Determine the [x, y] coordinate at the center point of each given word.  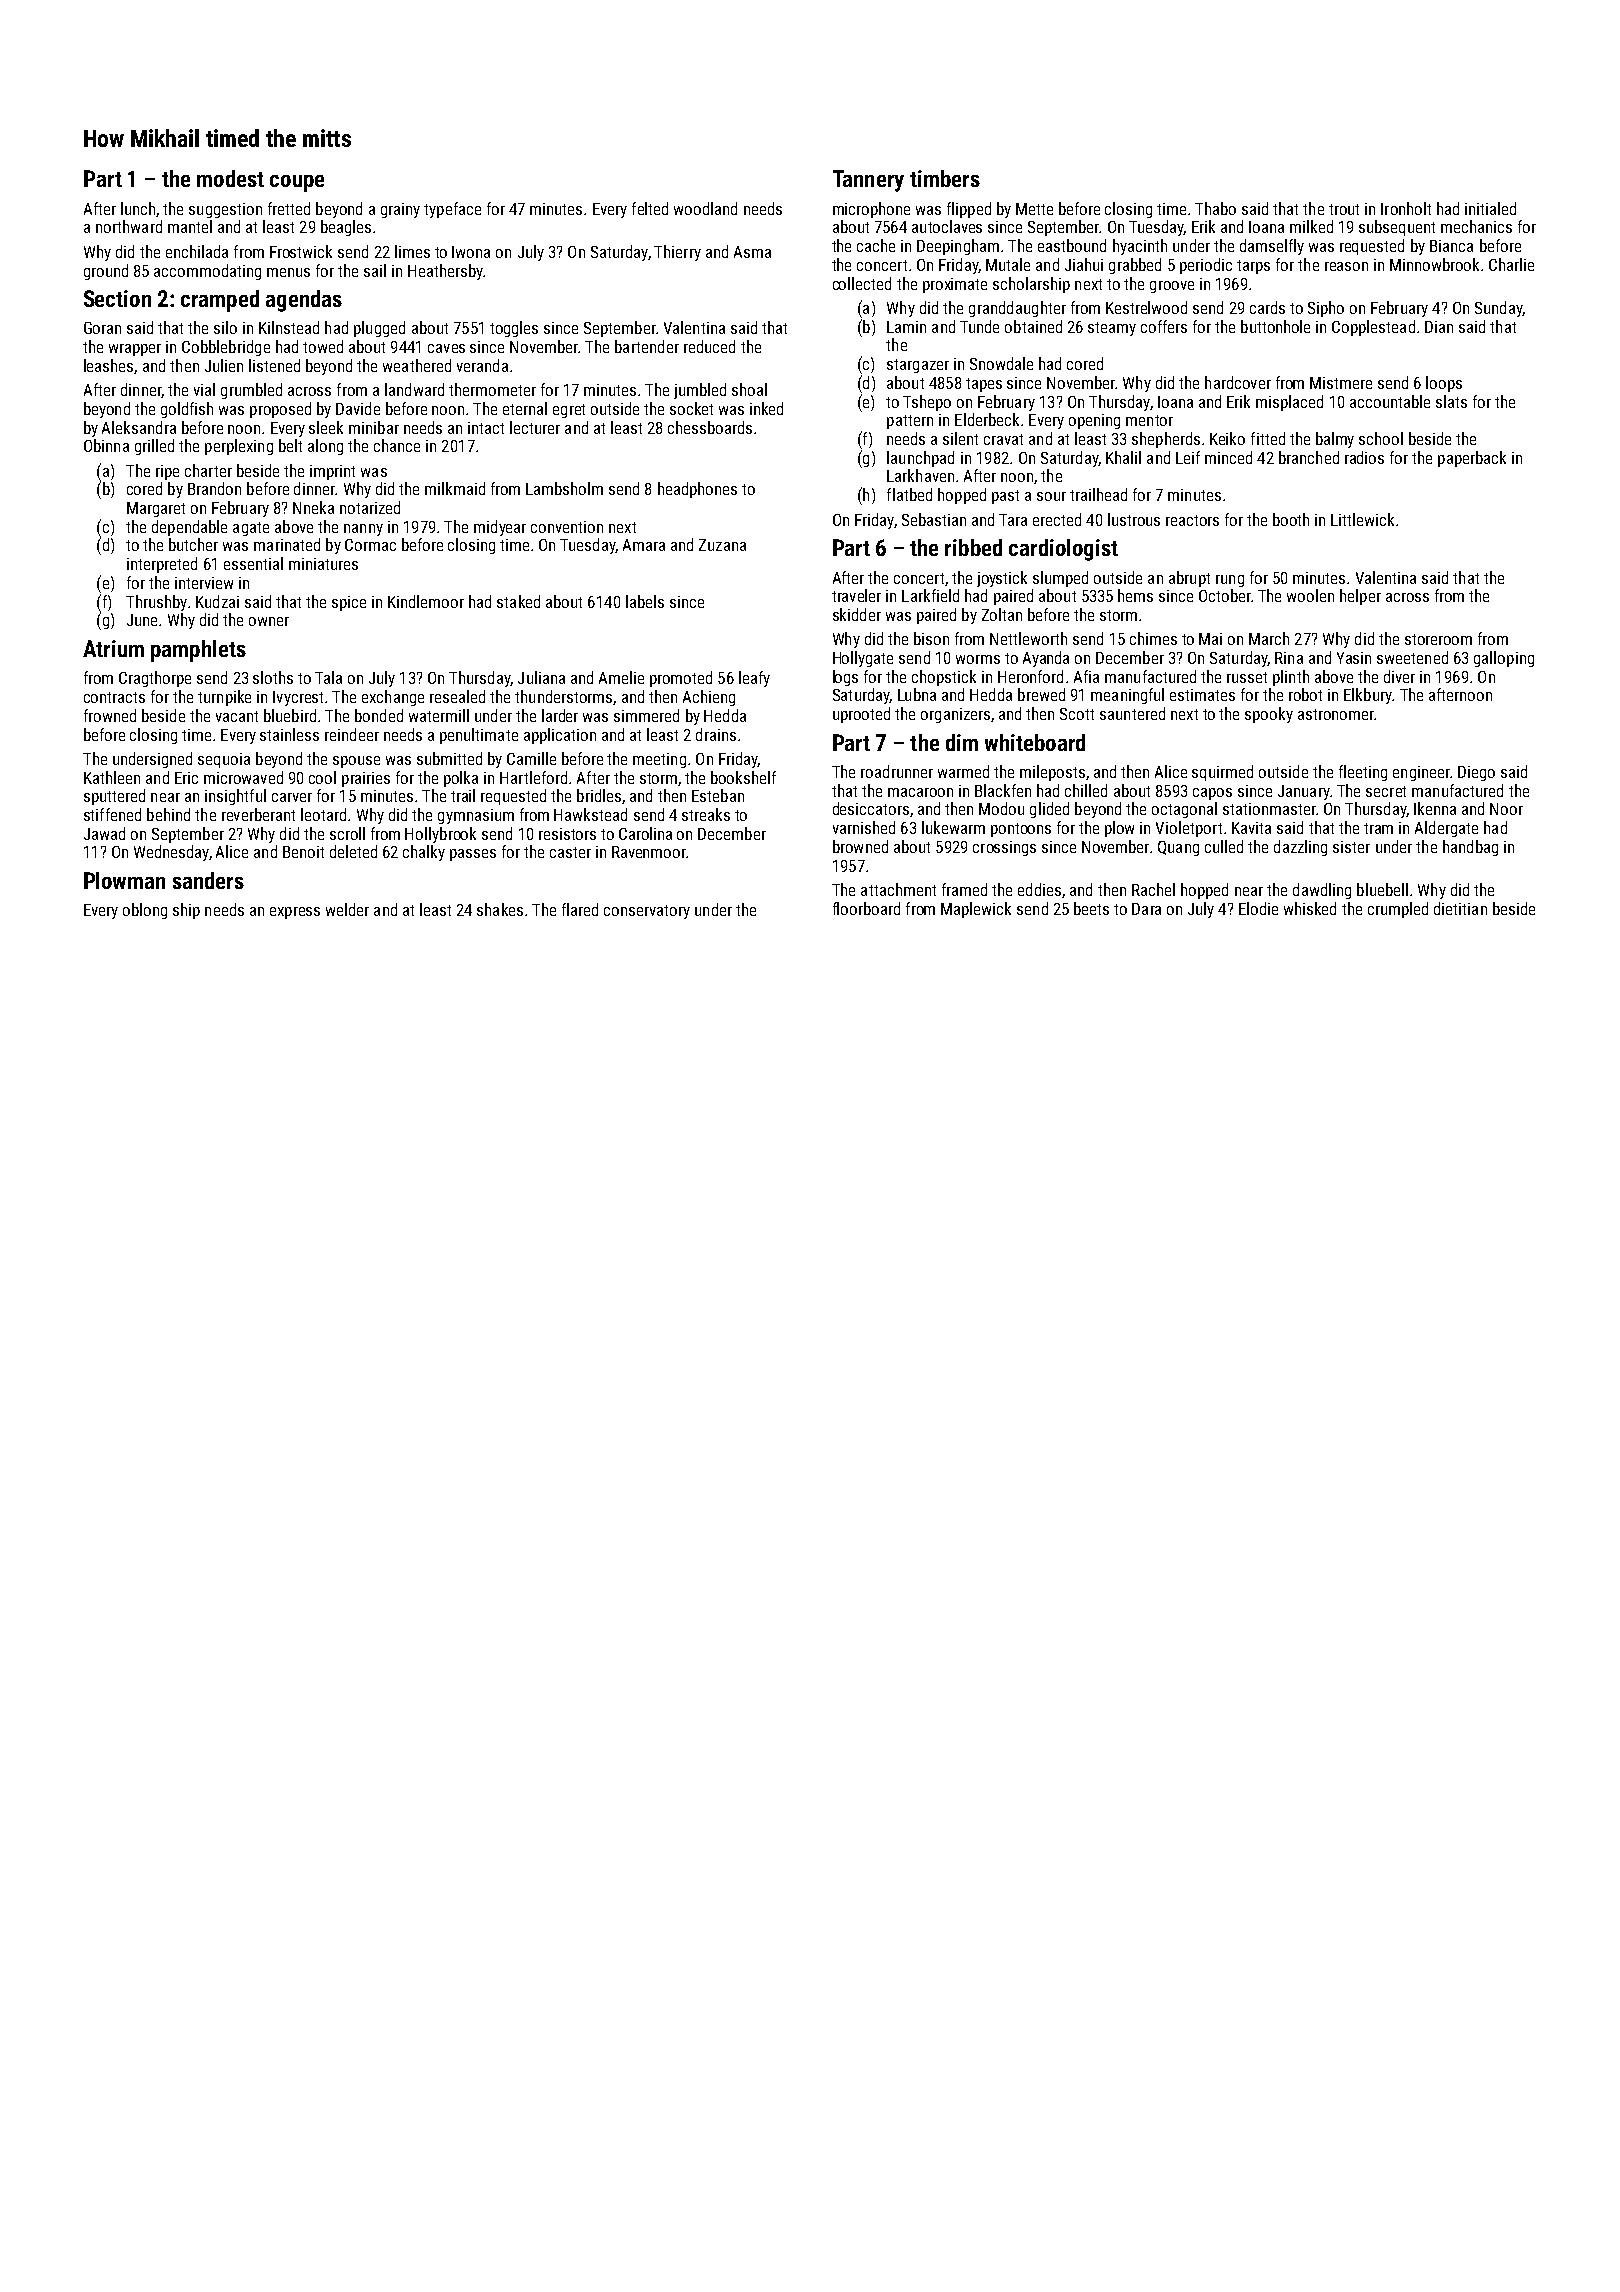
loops [1444, 384]
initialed [1490, 208]
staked [518, 601]
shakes [500, 909]
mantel [190, 226]
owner [269, 621]
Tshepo [927, 403]
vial [204, 389]
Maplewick [976, 910]
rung [1230, 581]
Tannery [868, 181]
